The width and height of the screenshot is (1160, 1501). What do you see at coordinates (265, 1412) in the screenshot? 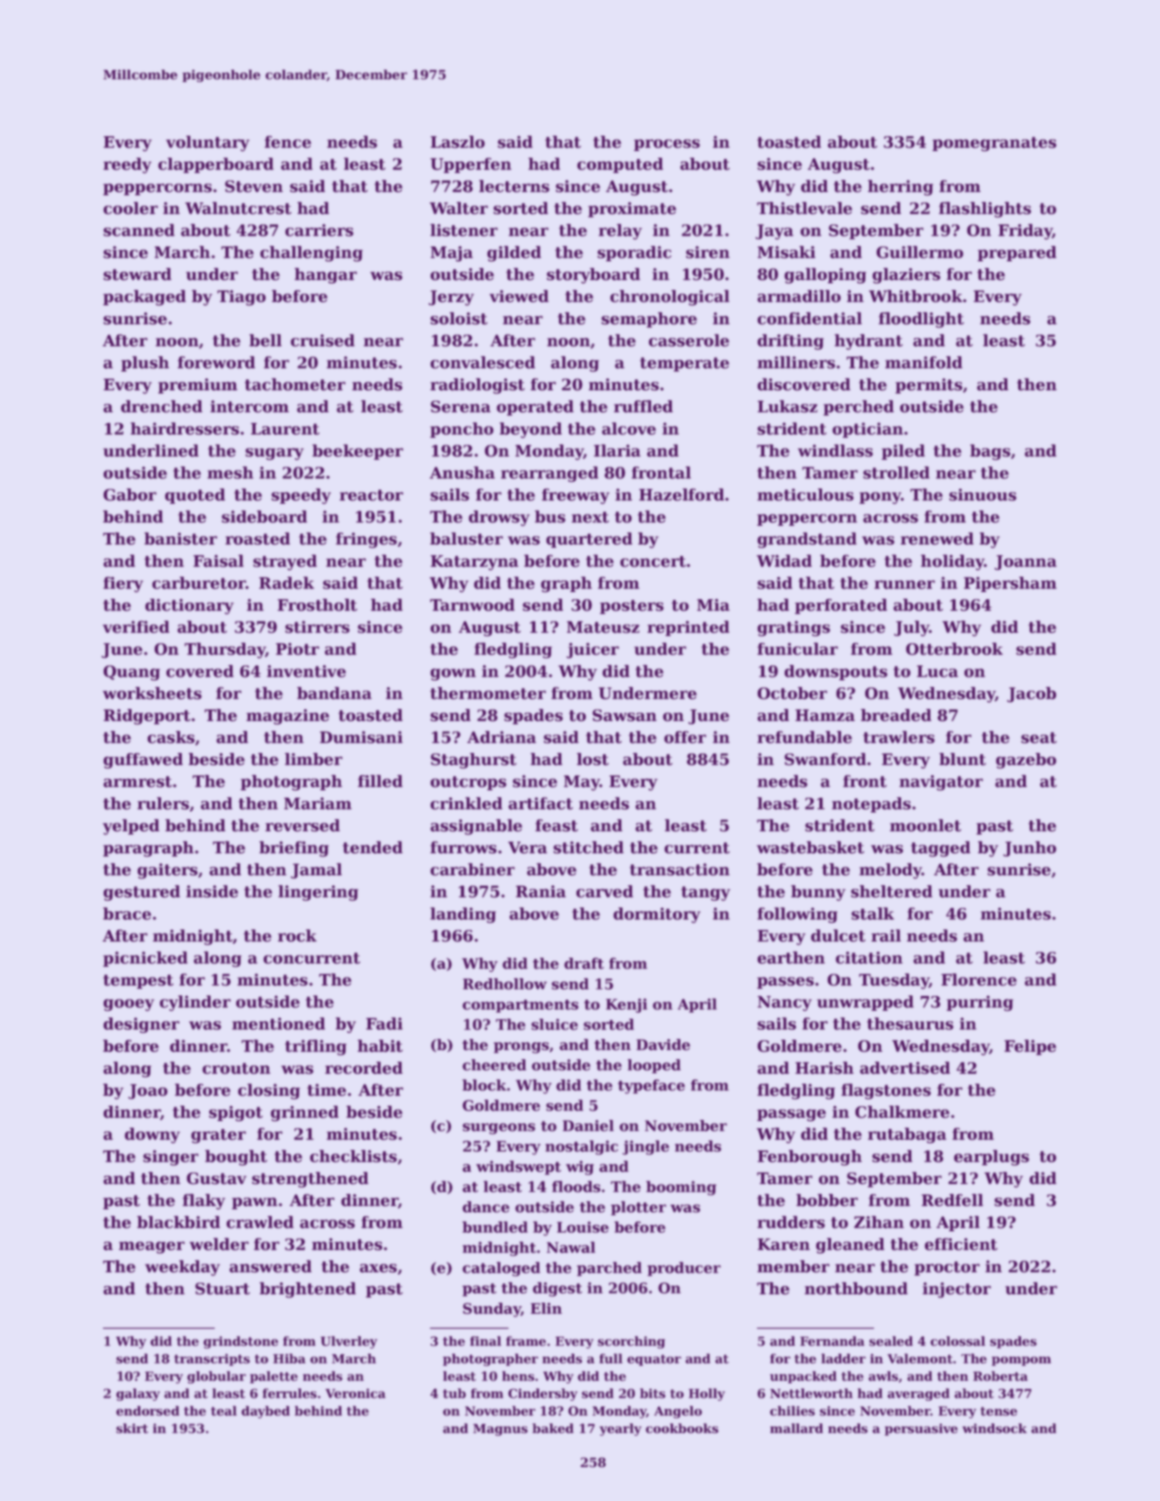
I see `daybed` at bounding box center [265, 1412].
